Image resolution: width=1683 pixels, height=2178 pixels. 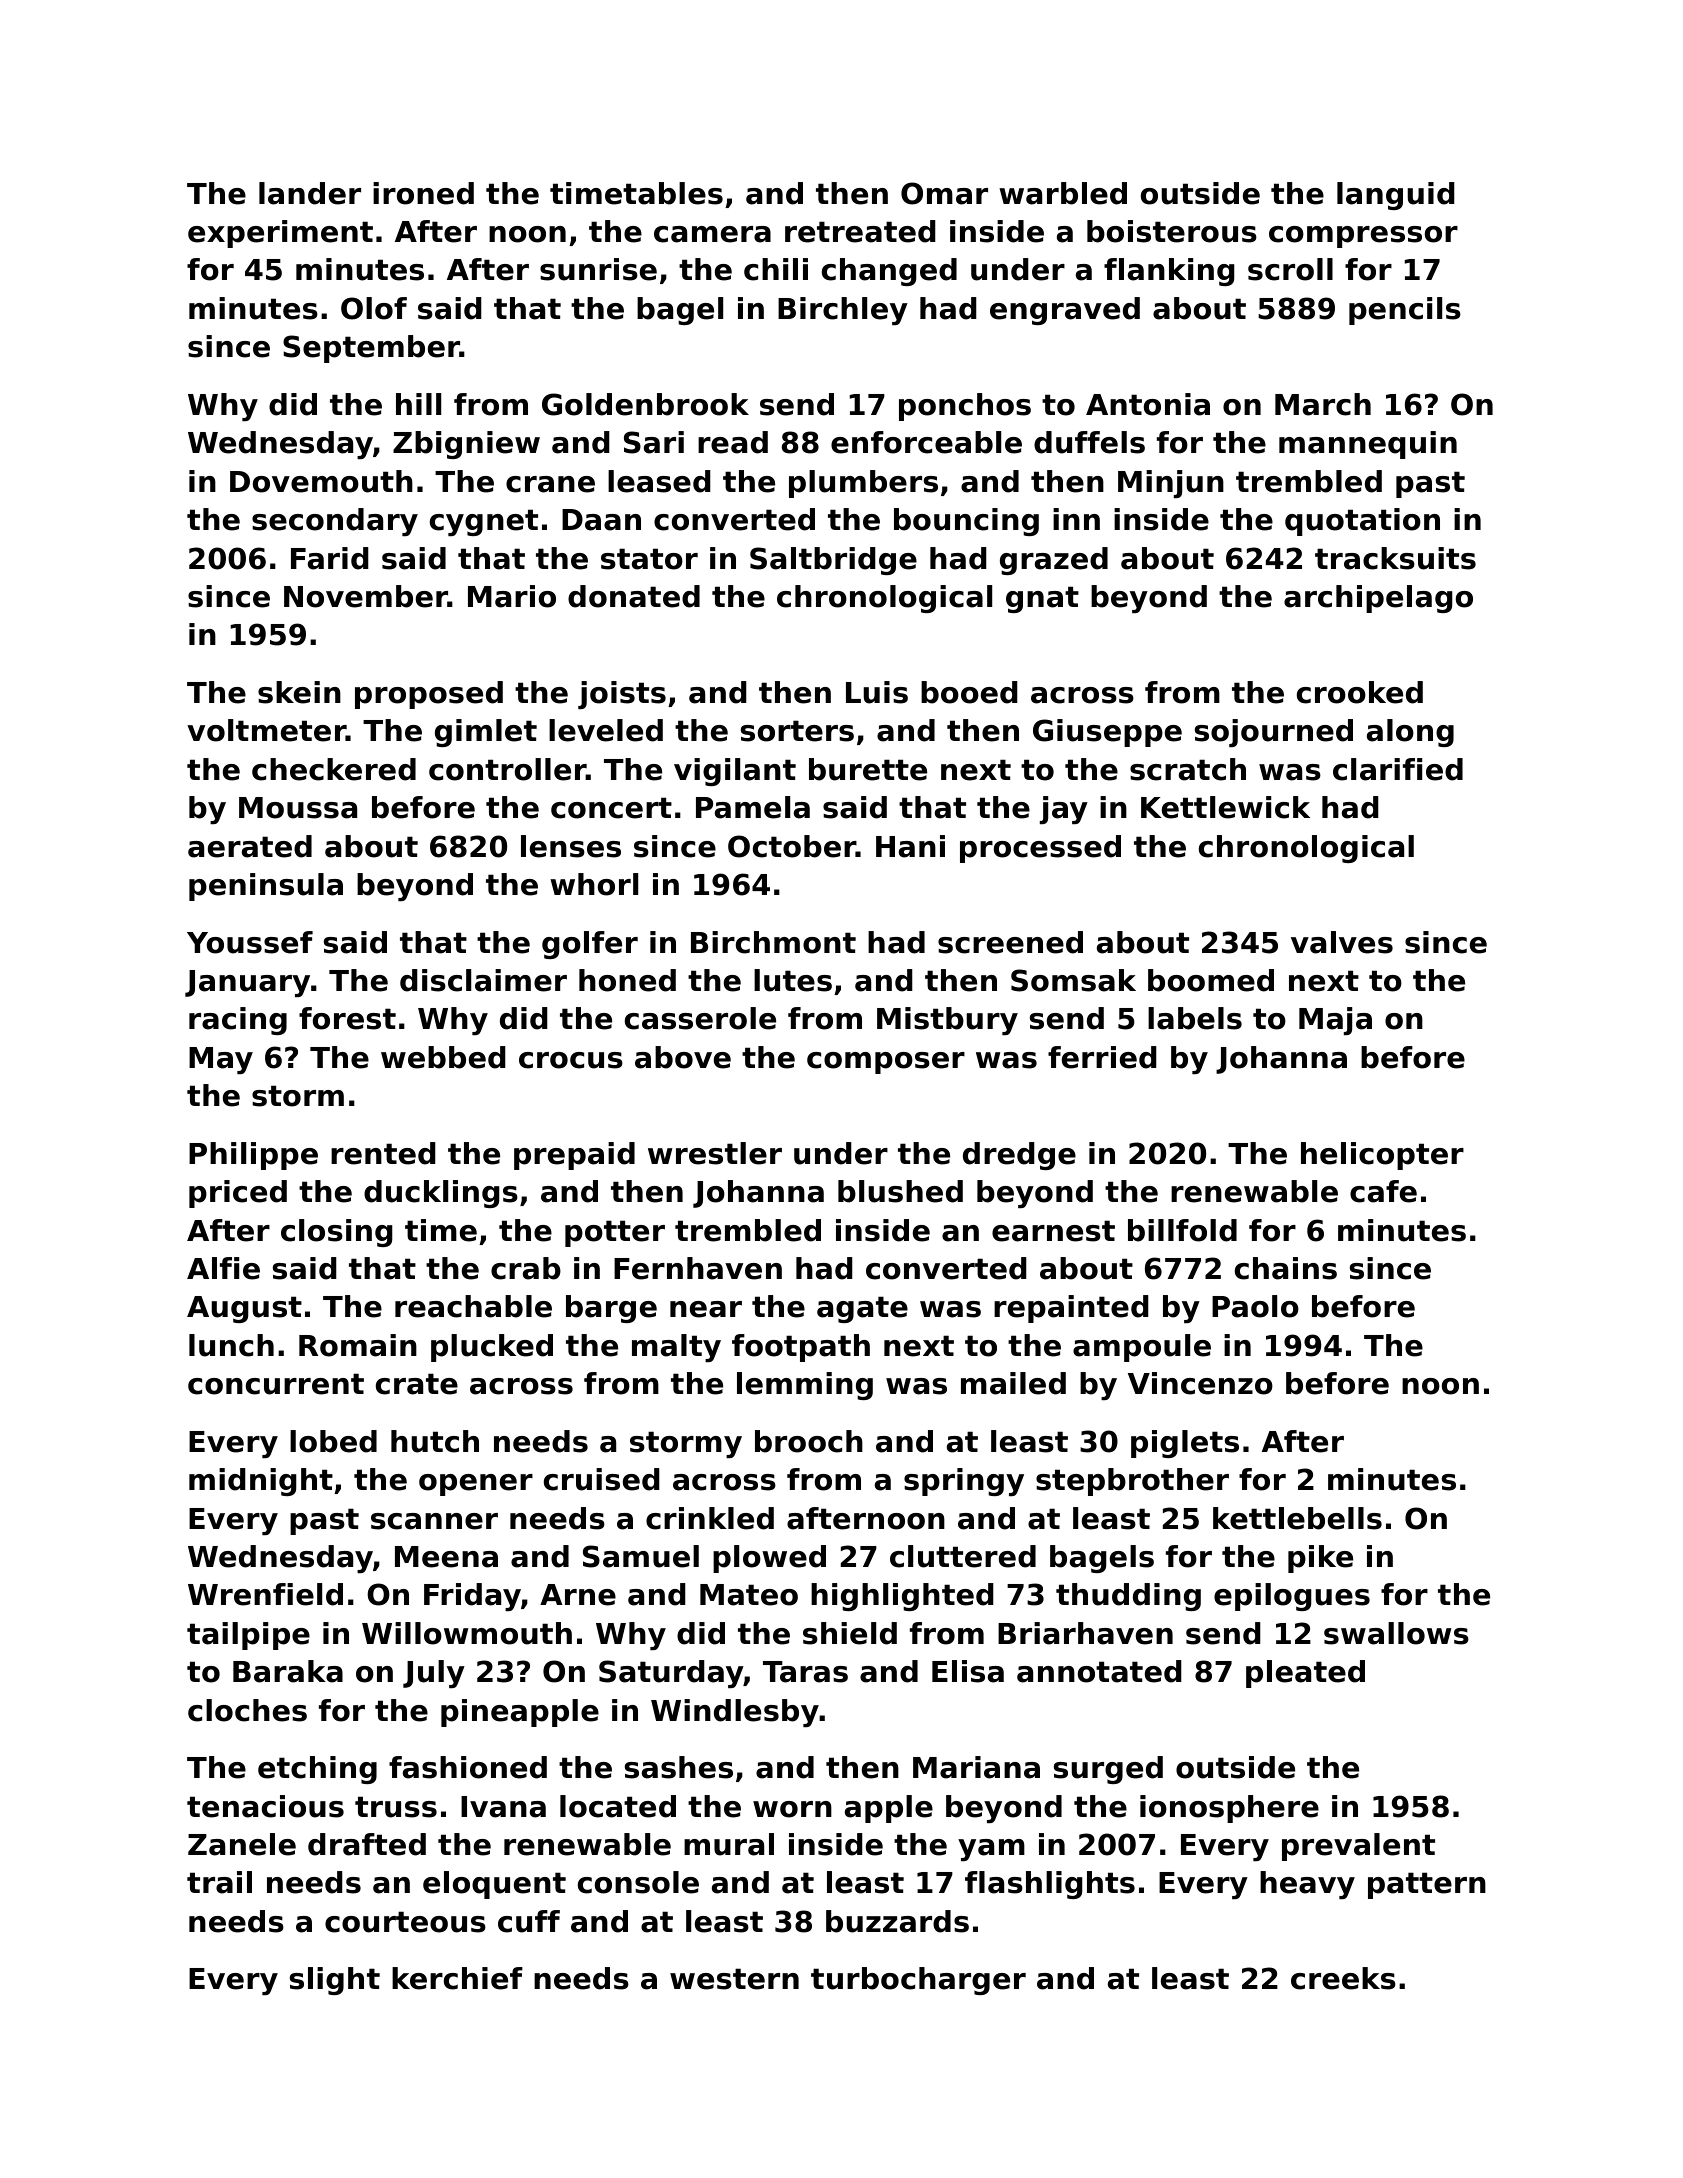 I want to click on pike, so click(x=1320, y=1559).
